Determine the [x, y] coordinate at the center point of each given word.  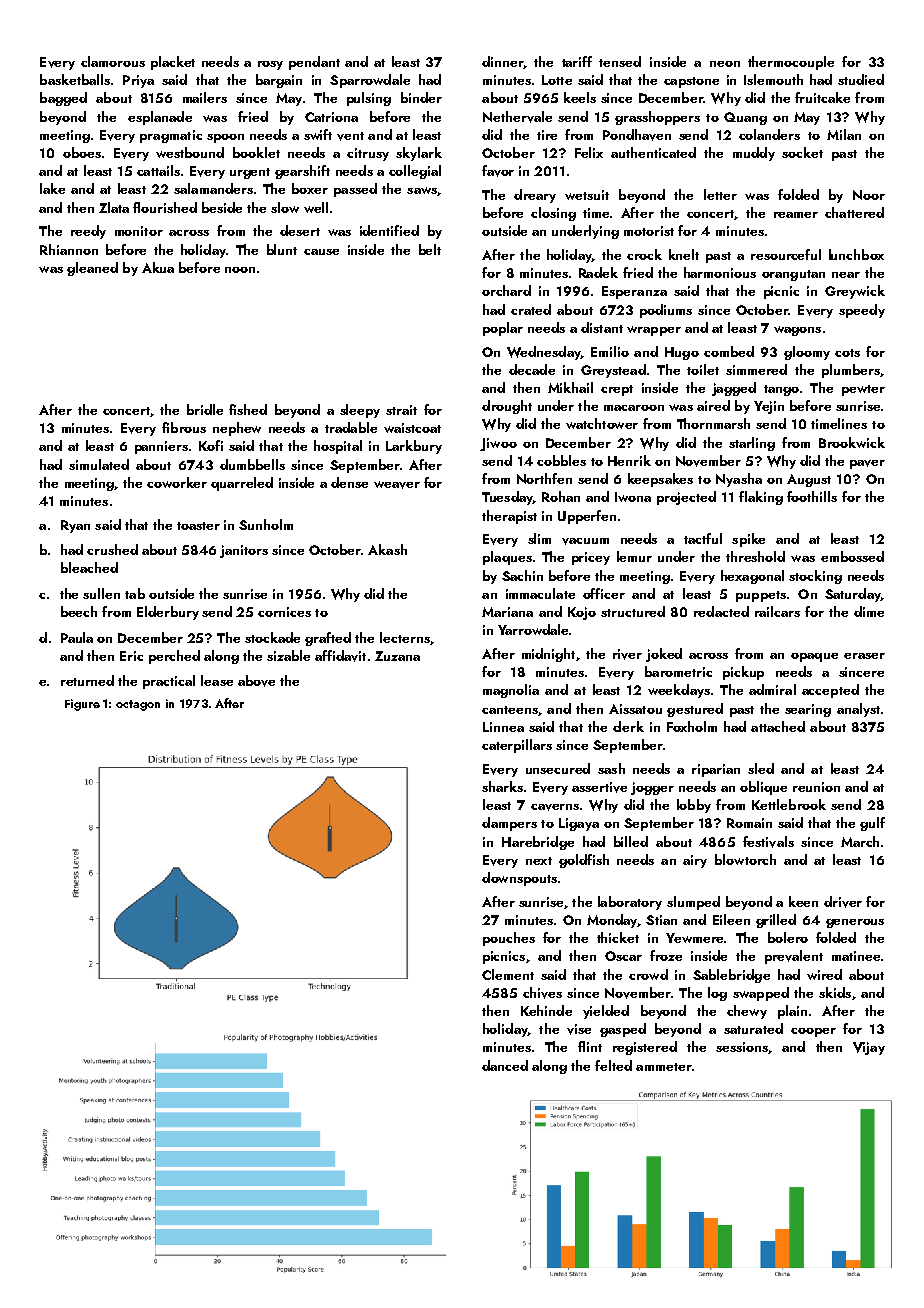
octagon [138, 705]
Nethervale [517, 117]
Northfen [544, 478]
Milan [844, 134]
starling [752, 444]
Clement [508, 974]
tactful [703, 538]
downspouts [519, 879]
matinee [856, 956]
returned [87, 680]
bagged [63, 99]
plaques [507, 558]
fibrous [184, 427]
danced [505, 1065]
